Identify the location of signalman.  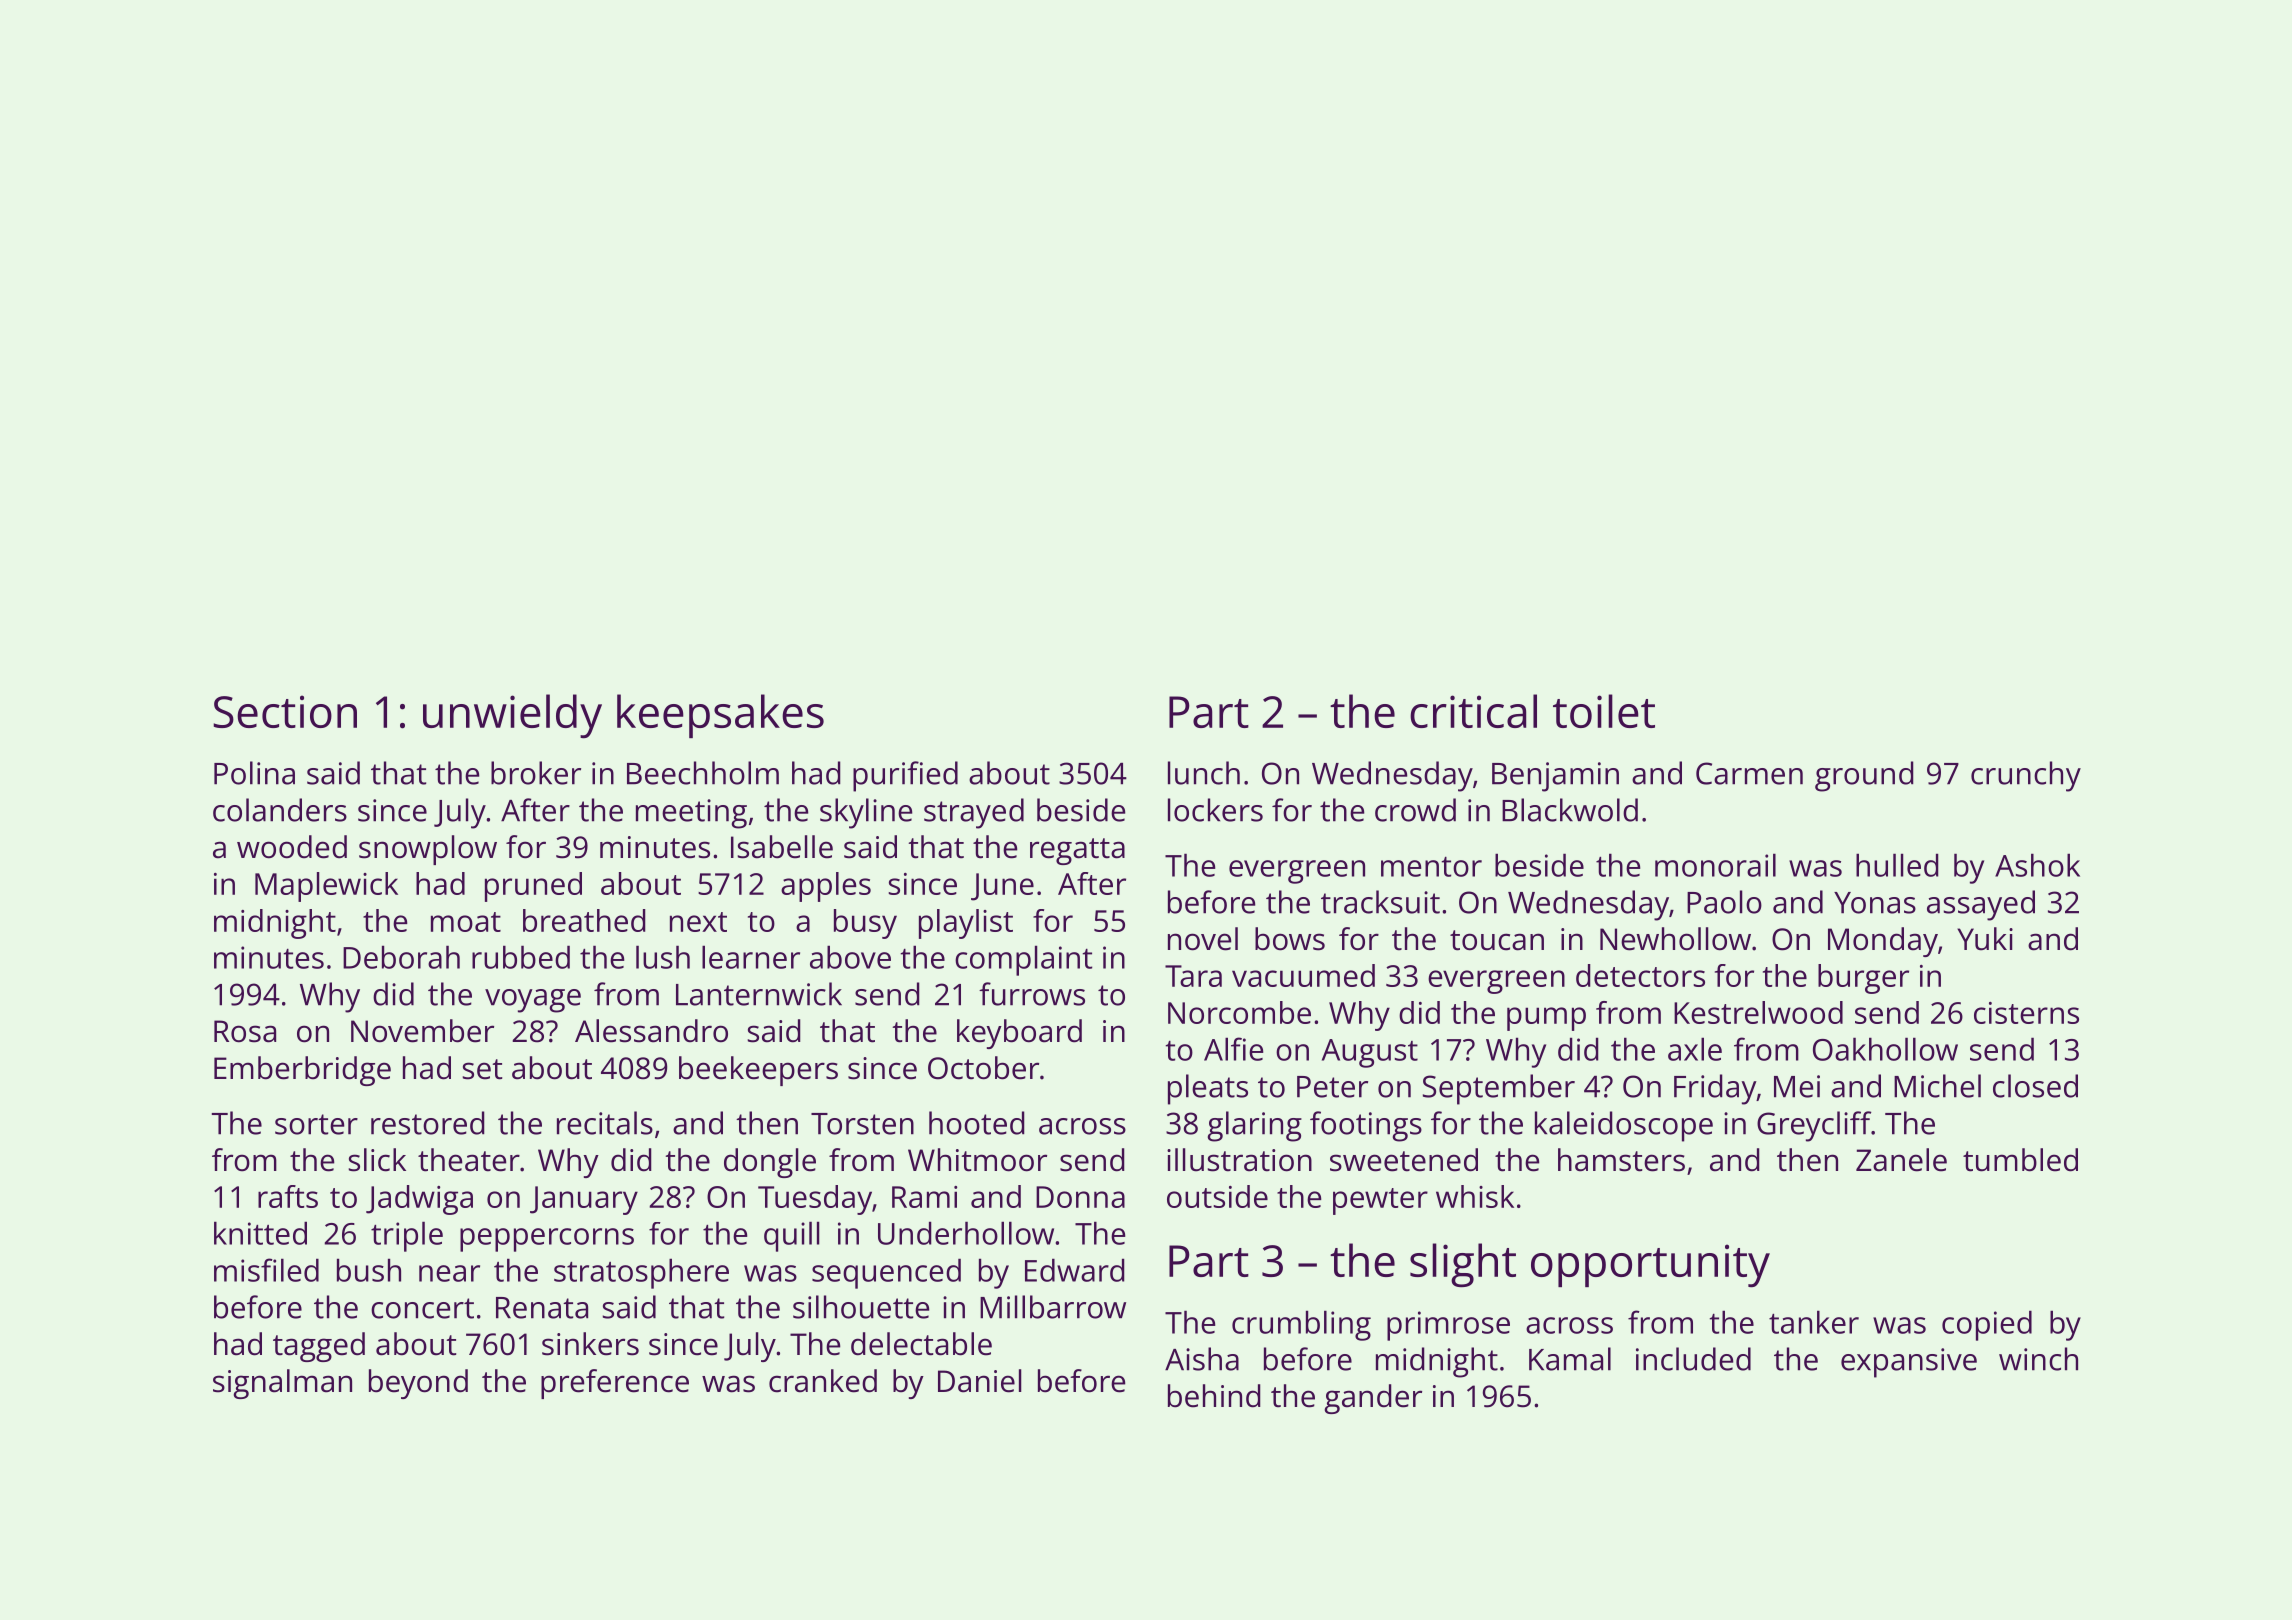
(282, 1384).
